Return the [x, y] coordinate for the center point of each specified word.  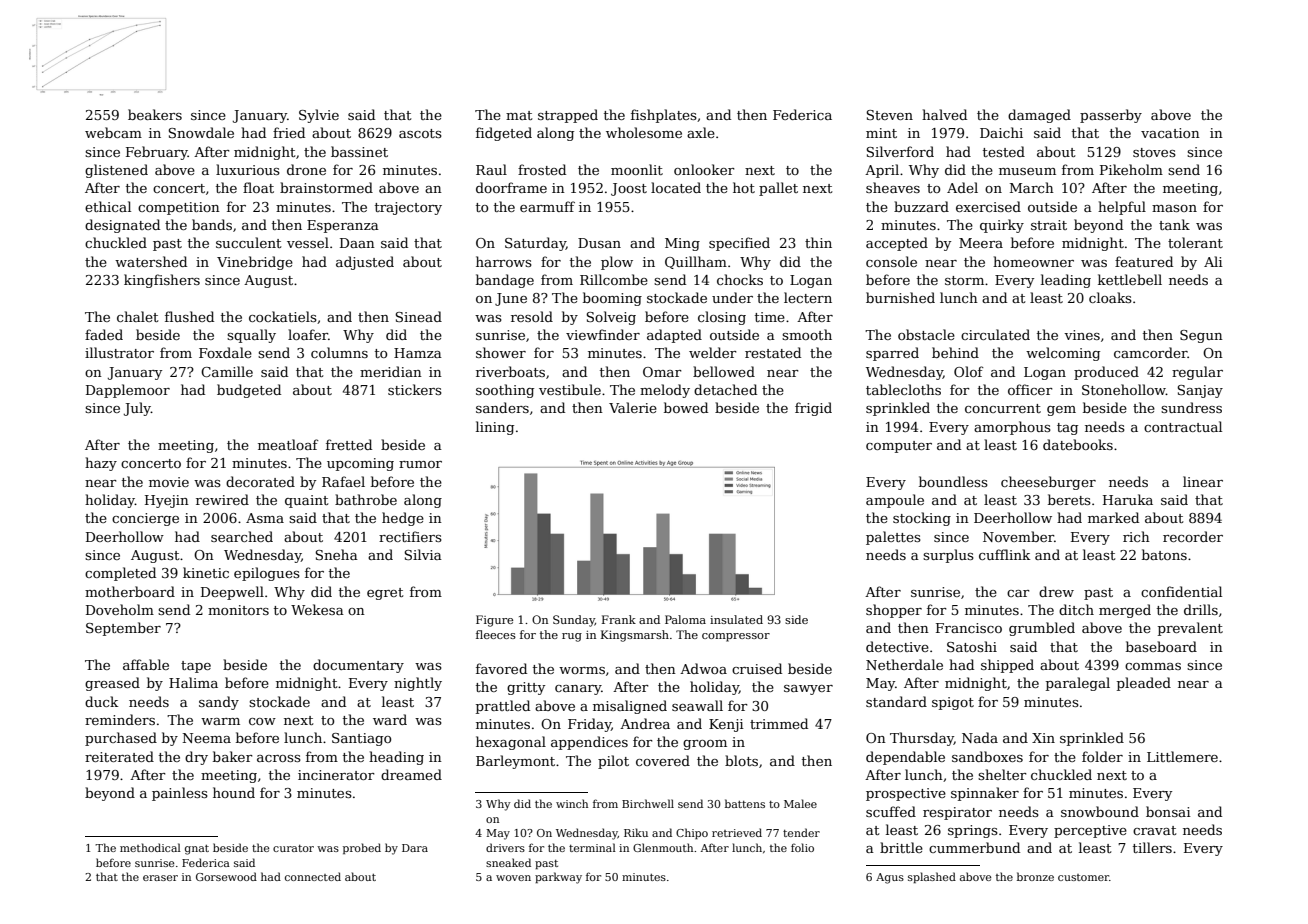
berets [1069, 499]
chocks [740, 279]
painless [180, 794]
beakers [155, 114]
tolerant [1195, 242]
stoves [1154, 152]
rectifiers [410, 536]
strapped [568, 116]
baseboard [1161, 646]
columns [339, 352]
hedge [403, 519]
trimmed [779, 723]
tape [196, 667]
